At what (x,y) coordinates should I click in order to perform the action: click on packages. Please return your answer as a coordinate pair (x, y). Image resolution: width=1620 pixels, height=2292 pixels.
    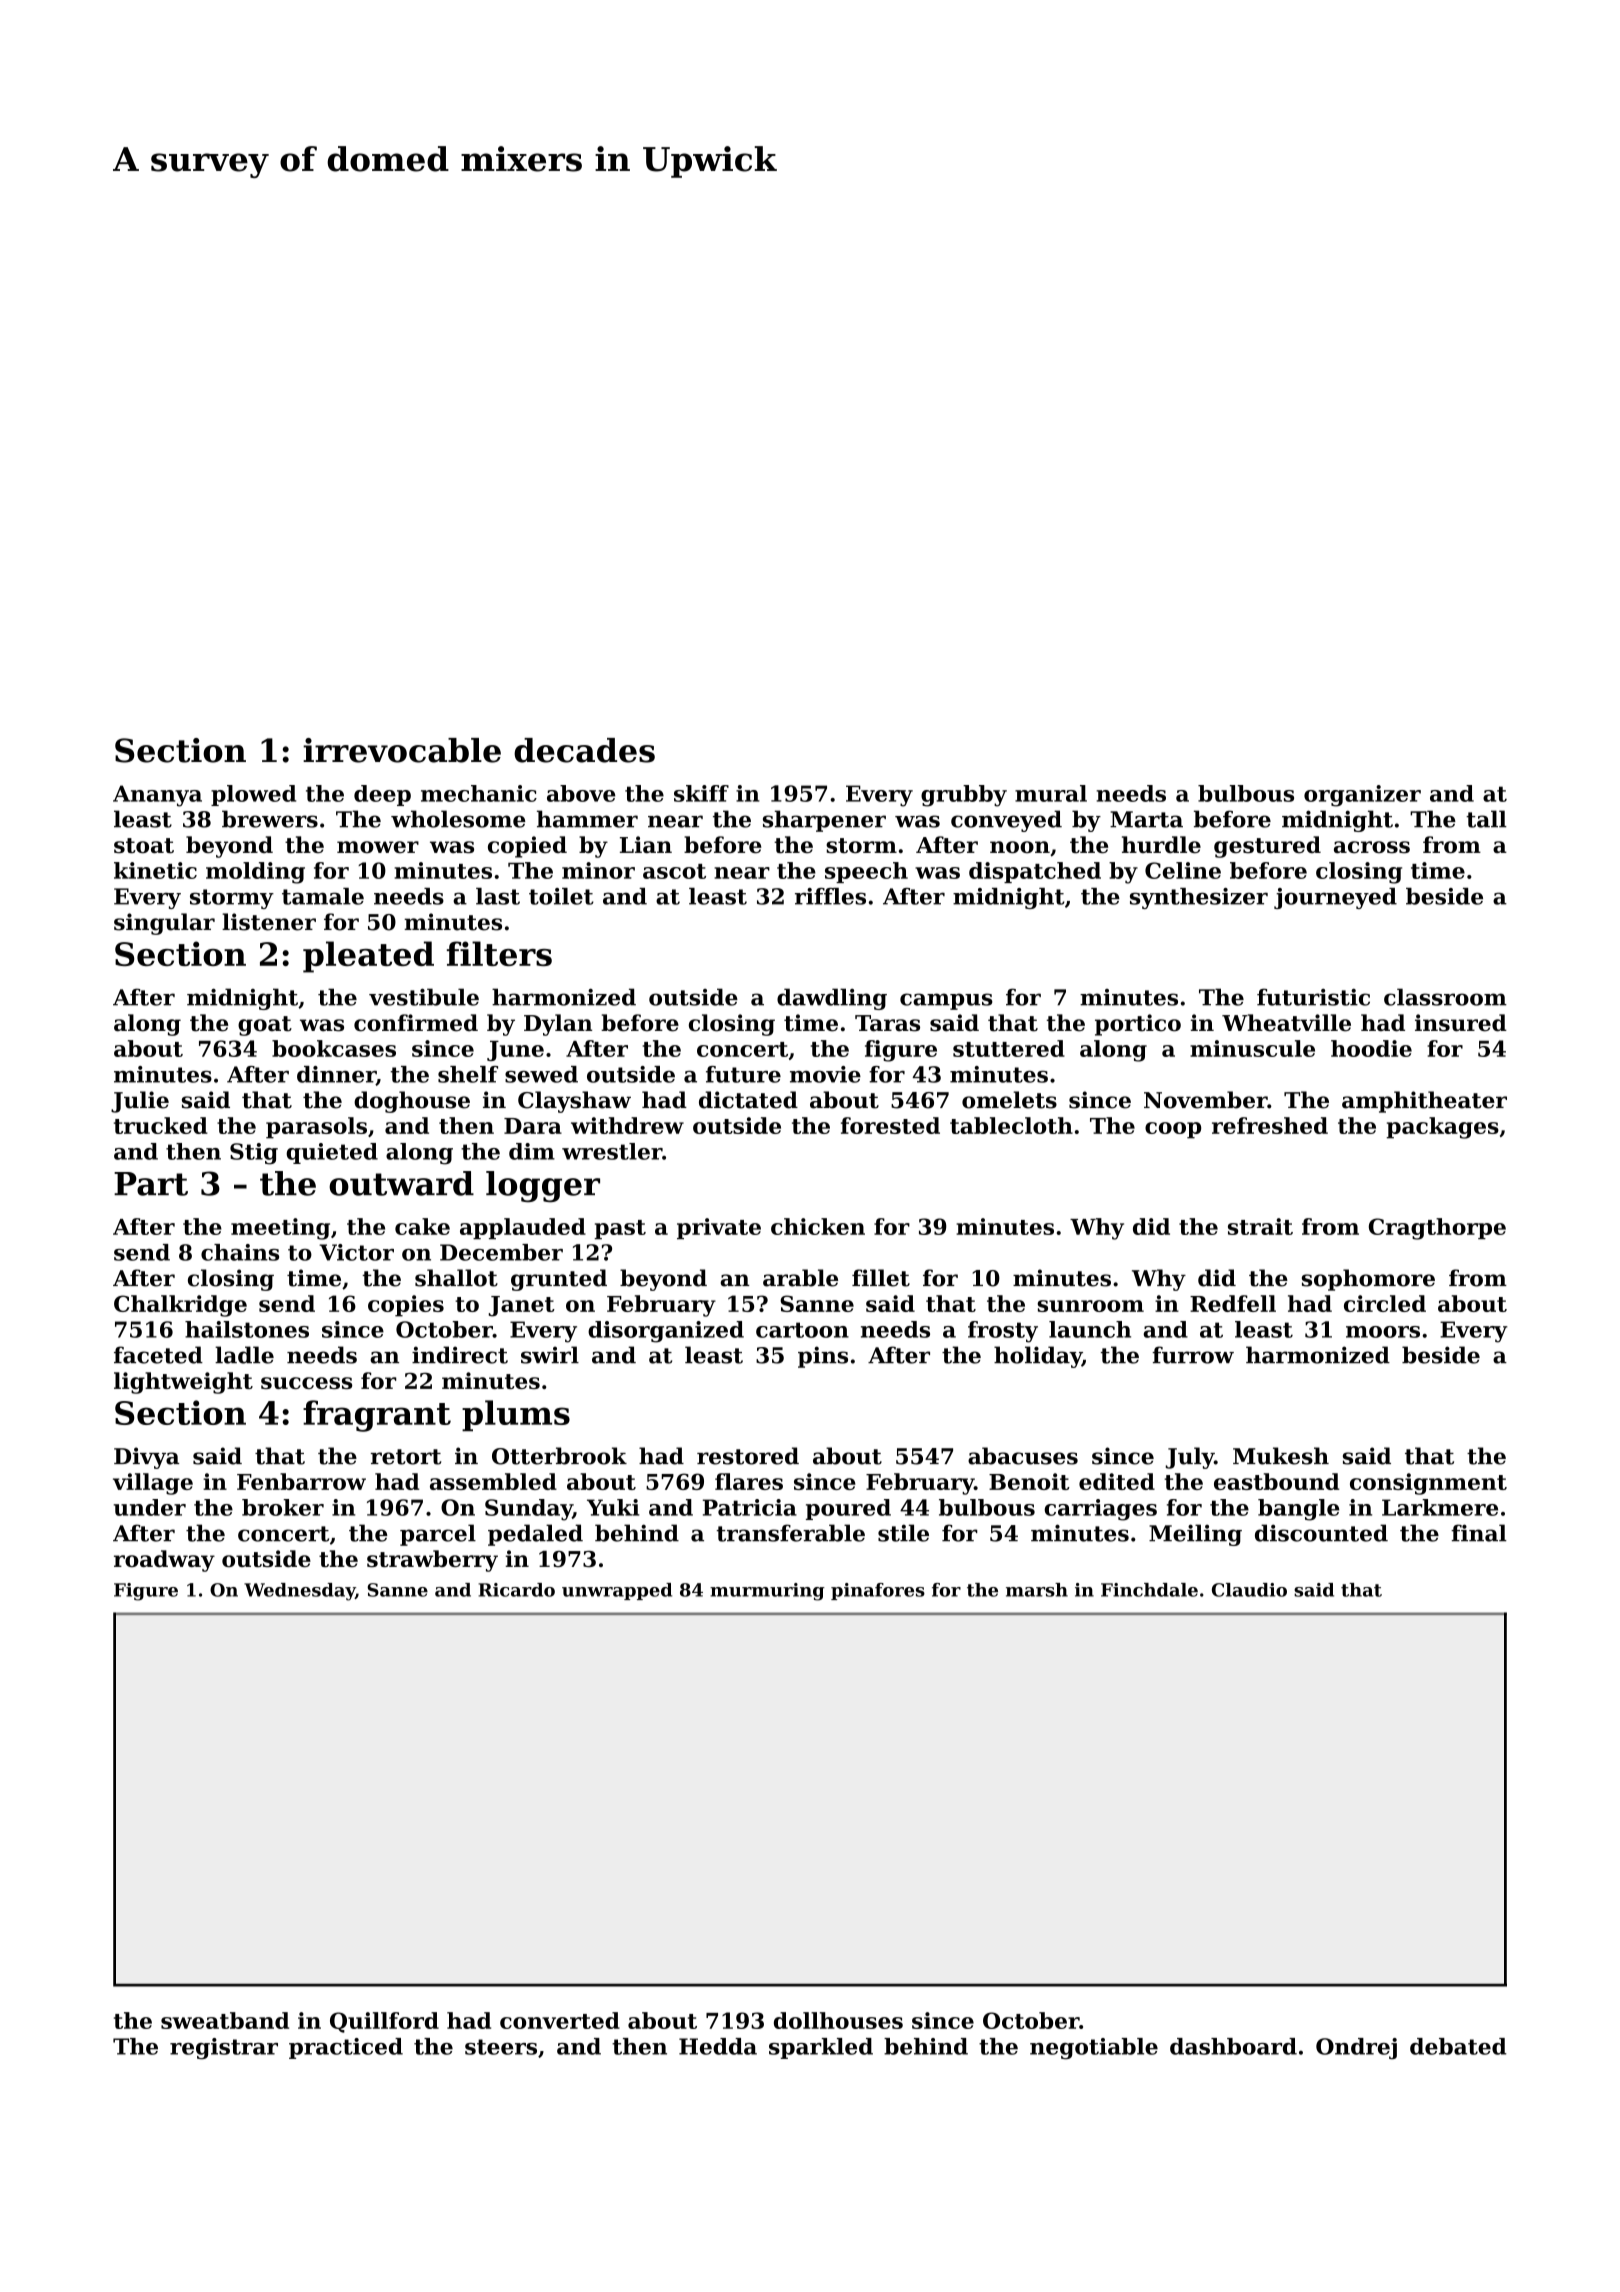
    Looking at the image, I should click on (1442, 1128).
